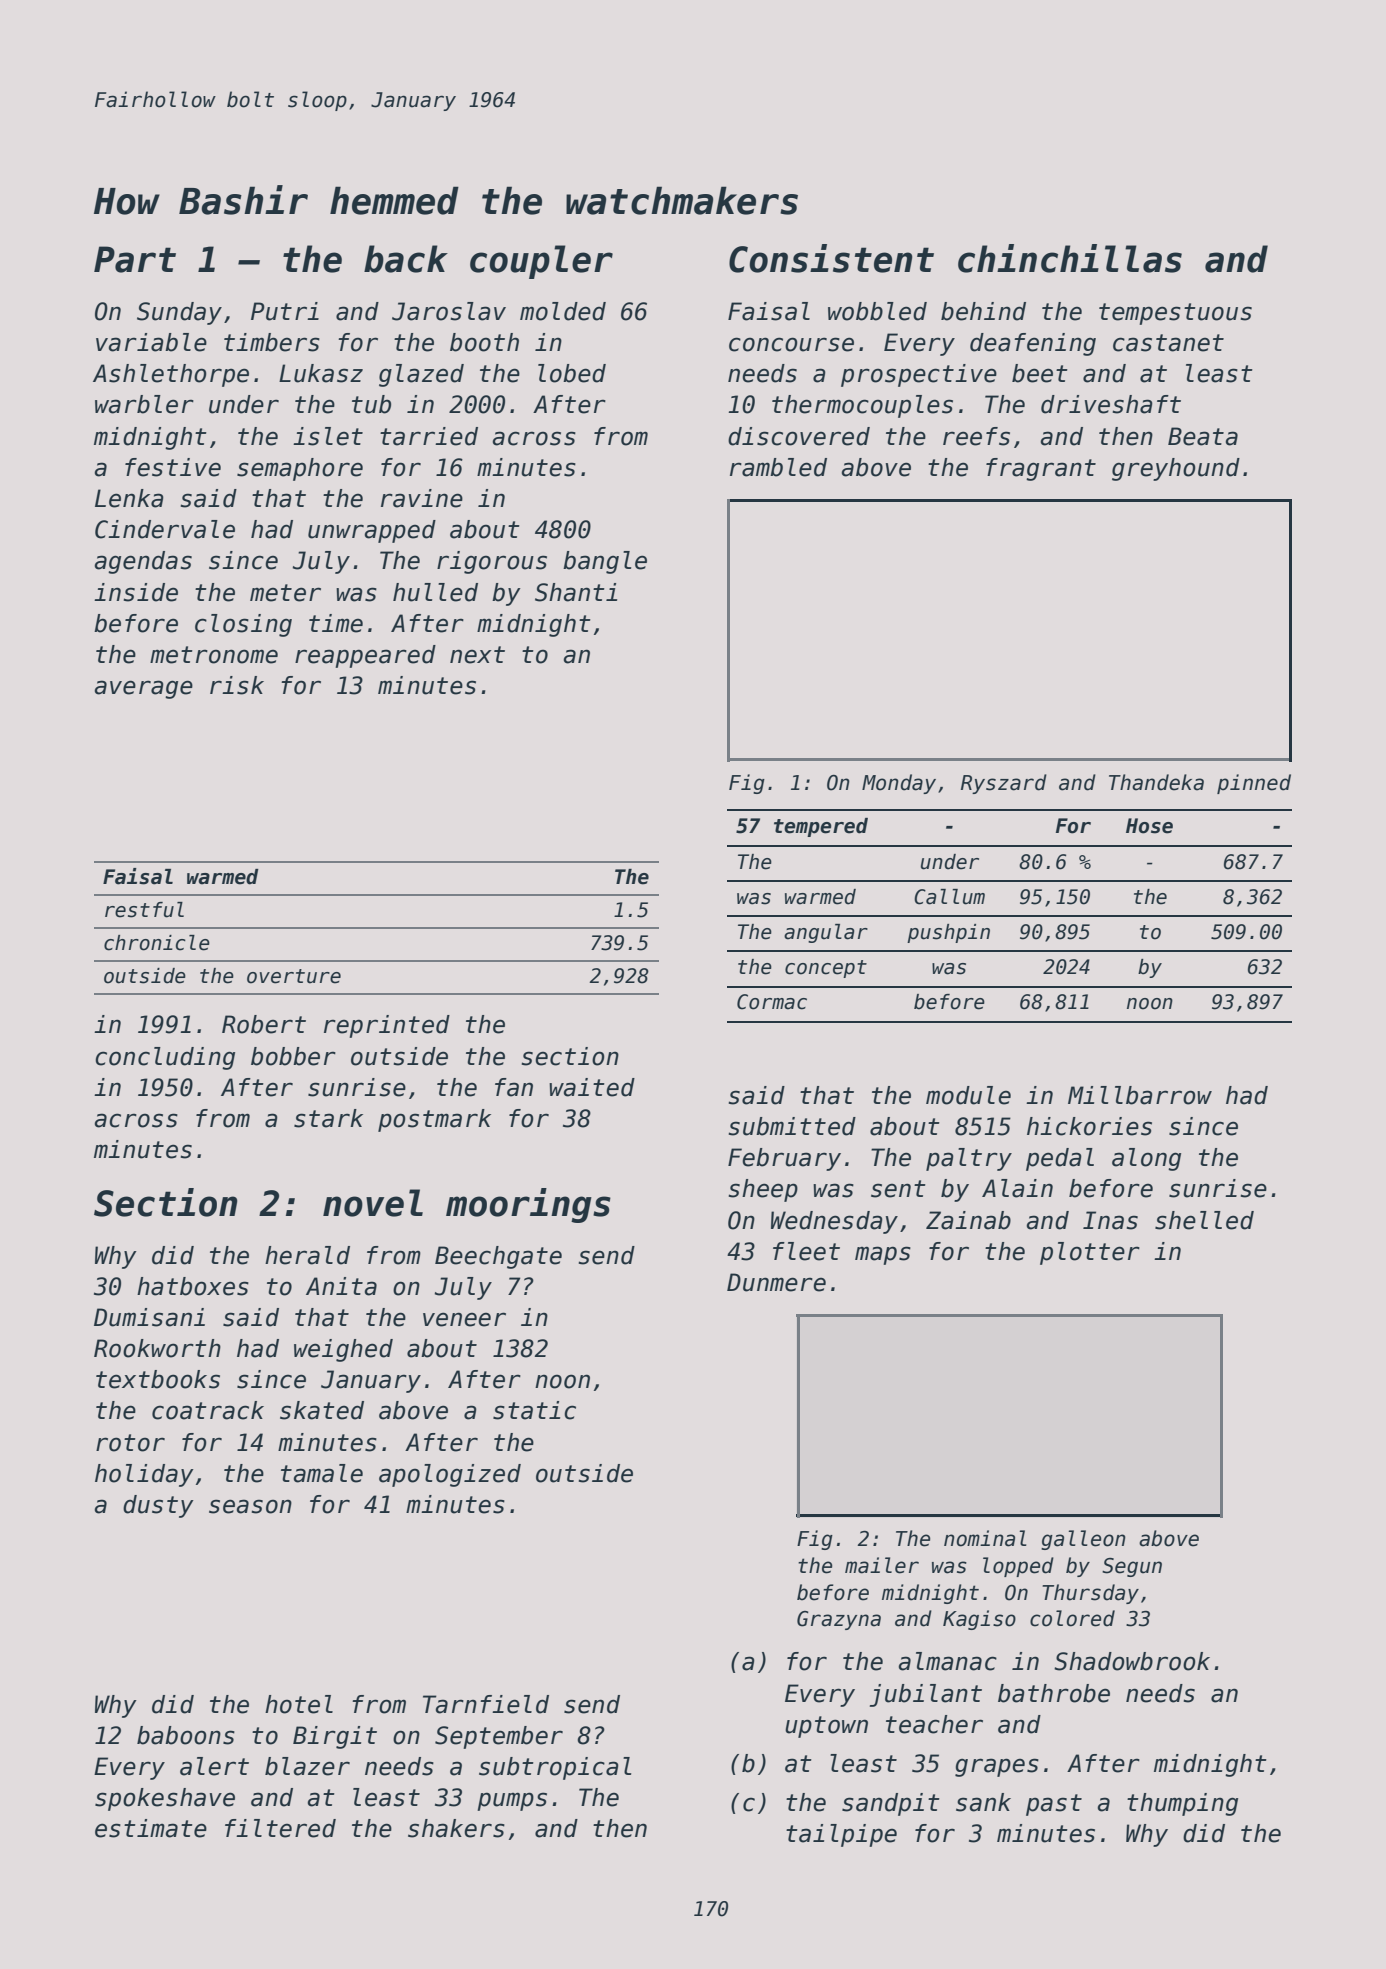 The height and width of the screenshot is (1969, 1386). Describe the element at coordinates (422, 498) in the screenshot. I see `ravine` at that location.
